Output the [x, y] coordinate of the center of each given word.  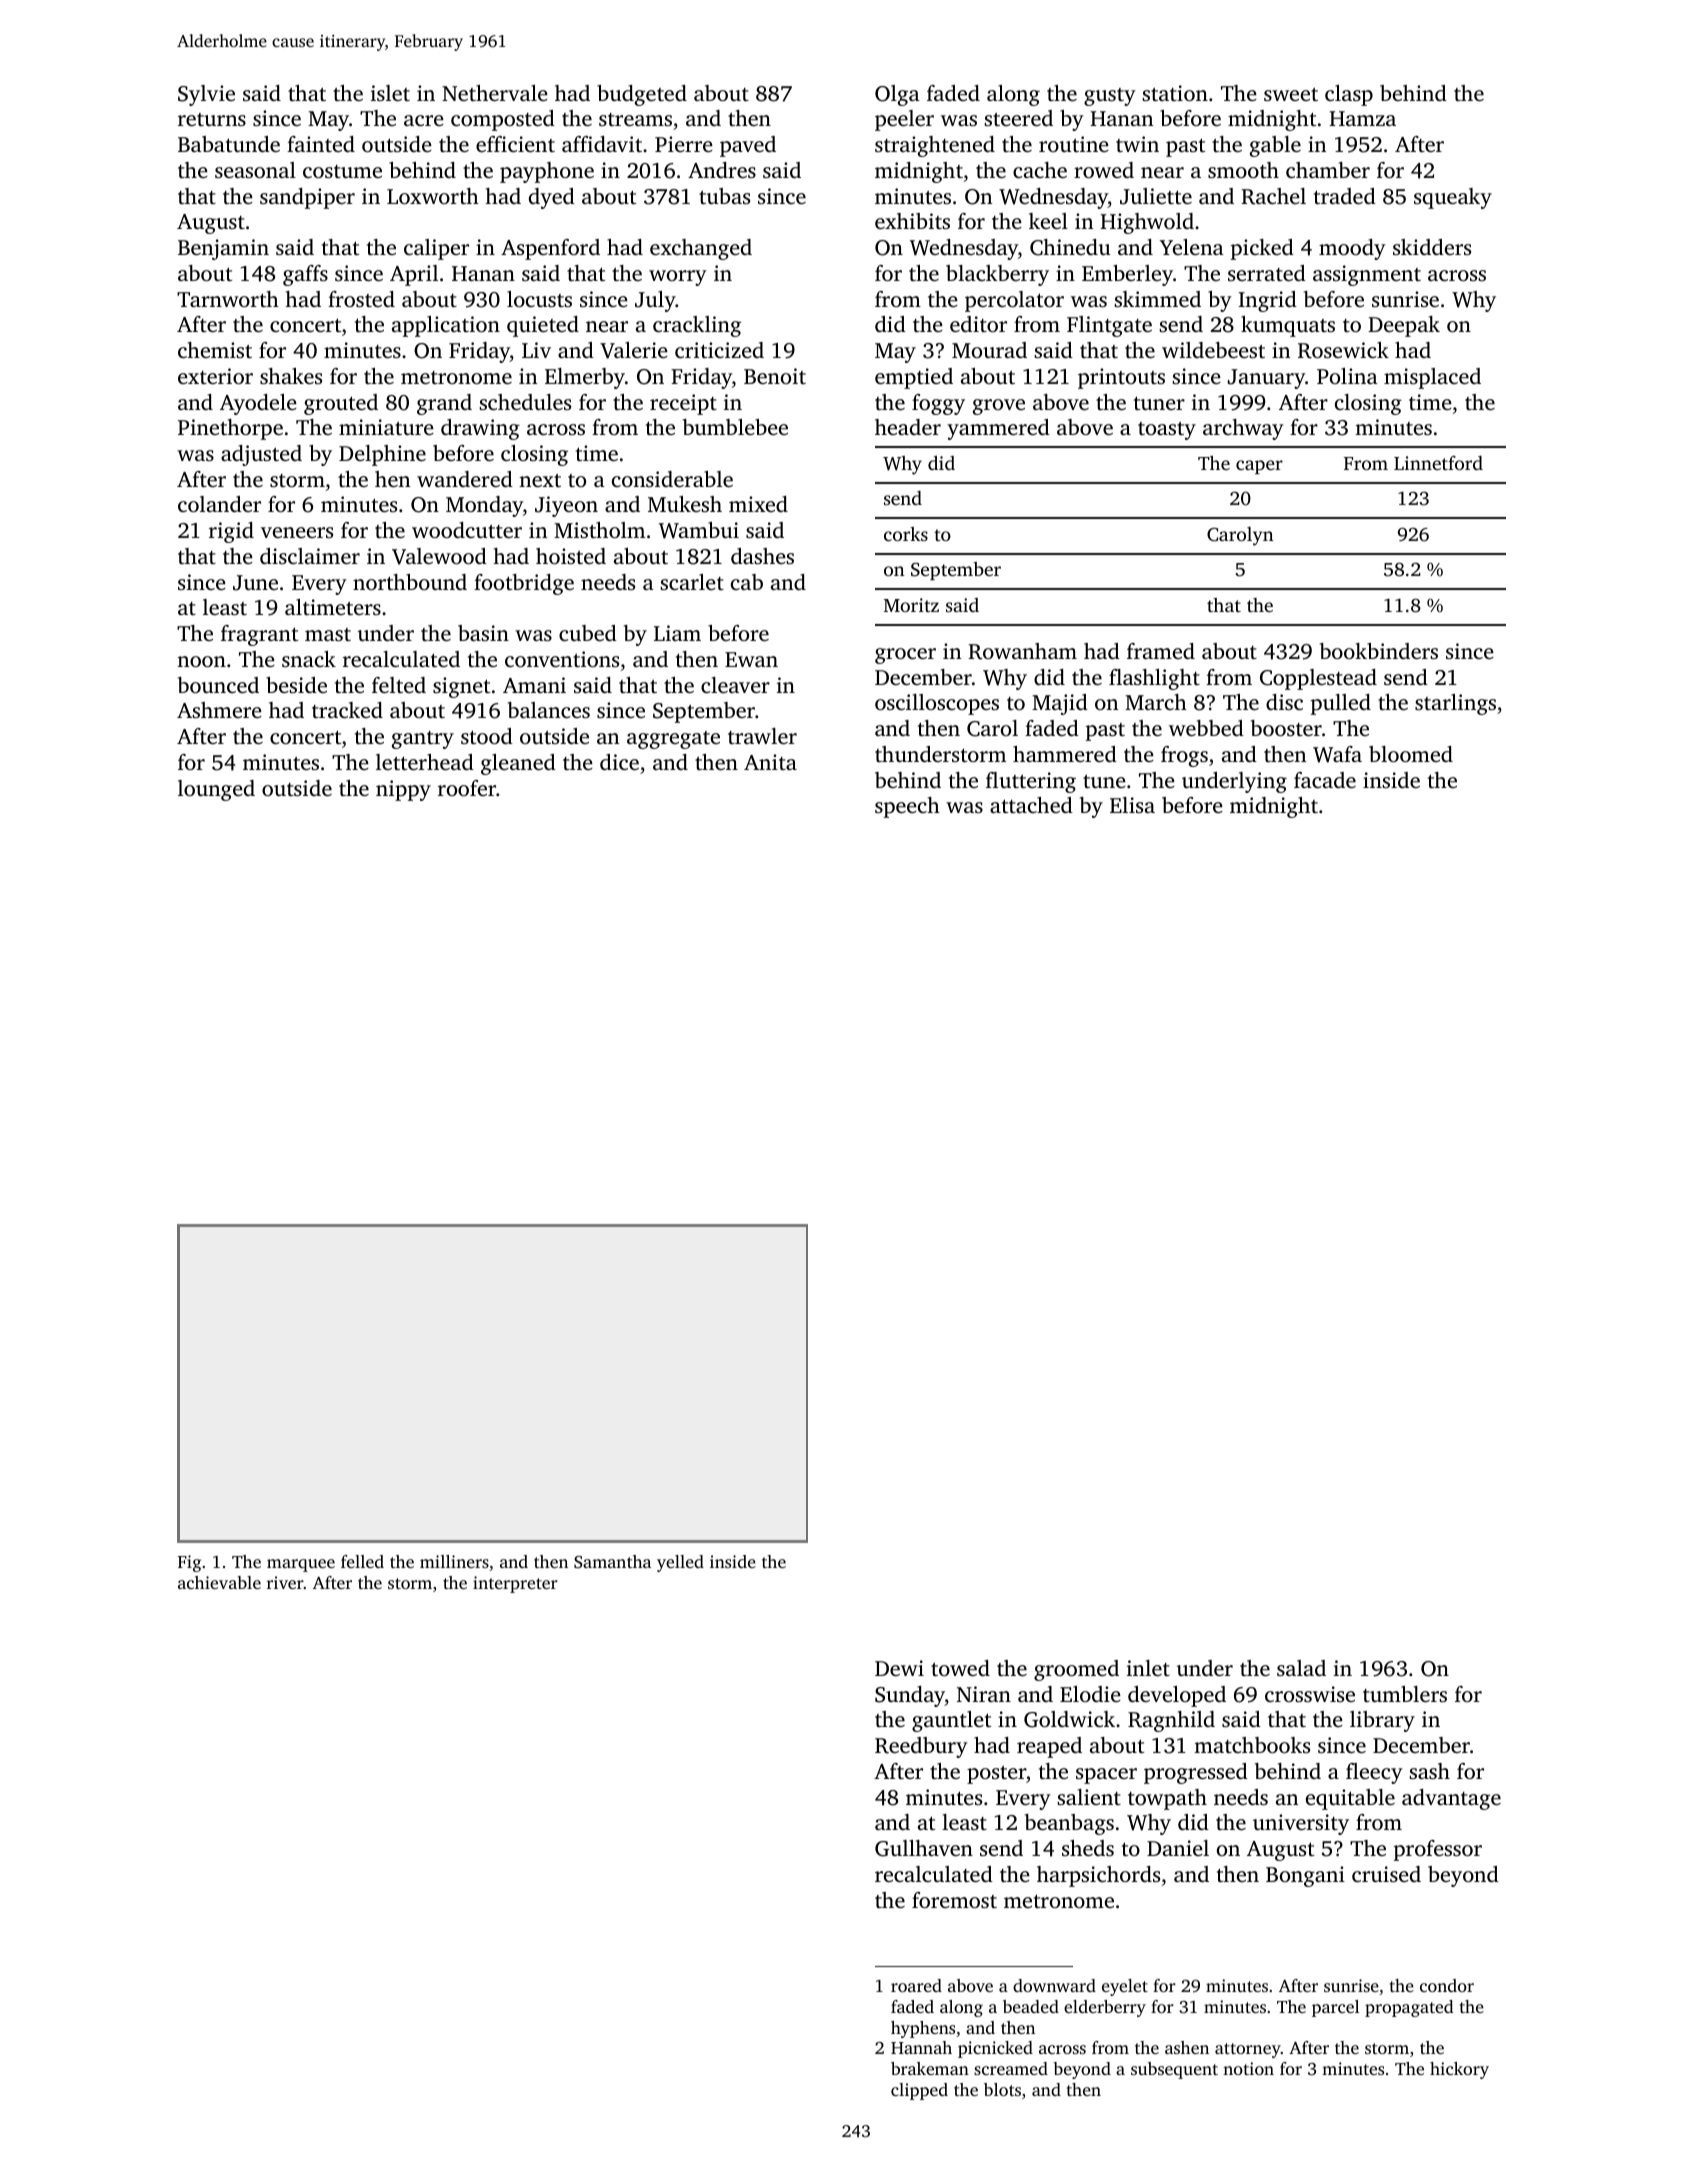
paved [748, 146]
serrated [1267, 273]
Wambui [699, 530]
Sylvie [206, 95]
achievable [219, 1582]
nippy [403, 790]
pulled [1341, 704]
